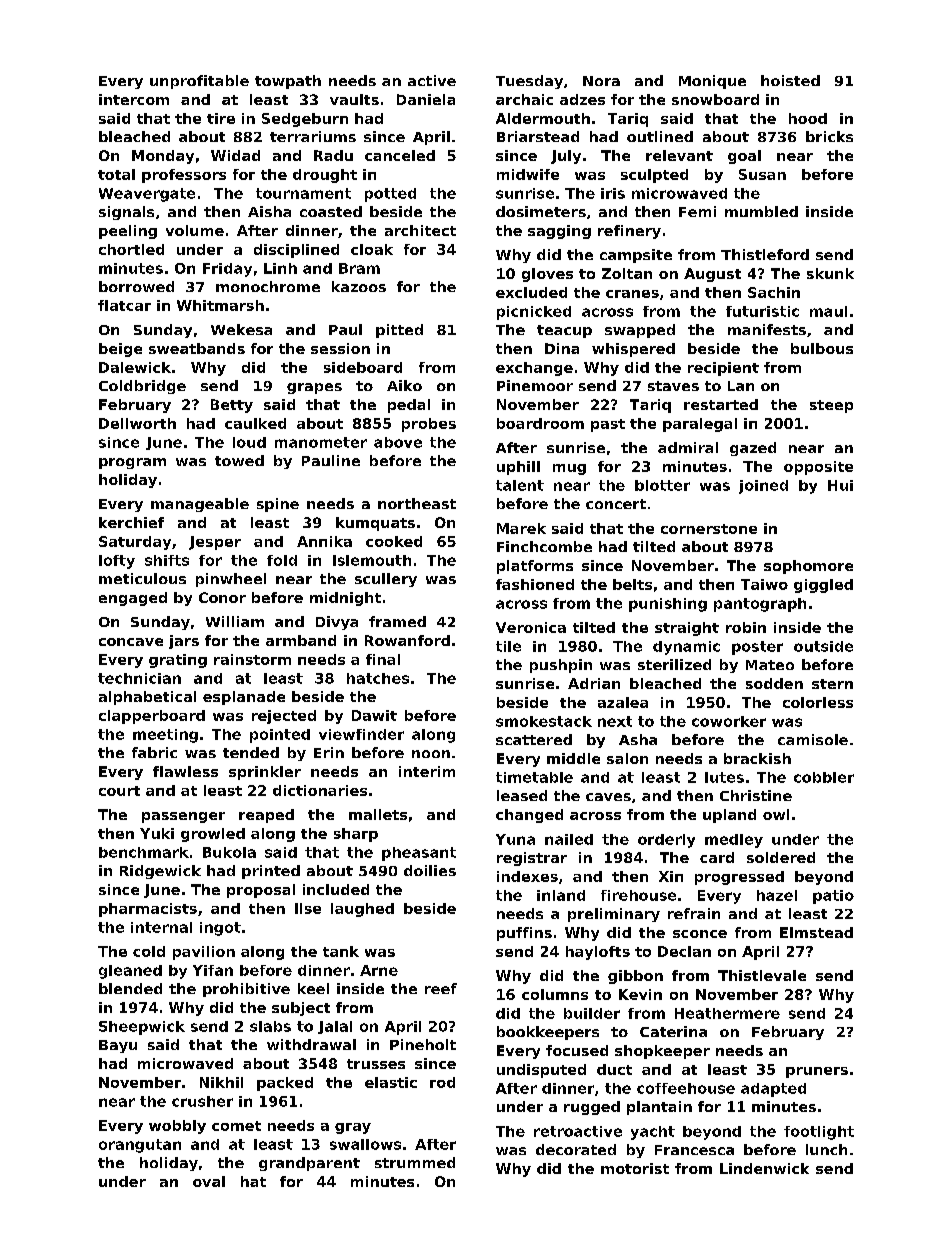 The width and height of the image is (952, 1233). I want to click on footlight, so click(819, 1133).
